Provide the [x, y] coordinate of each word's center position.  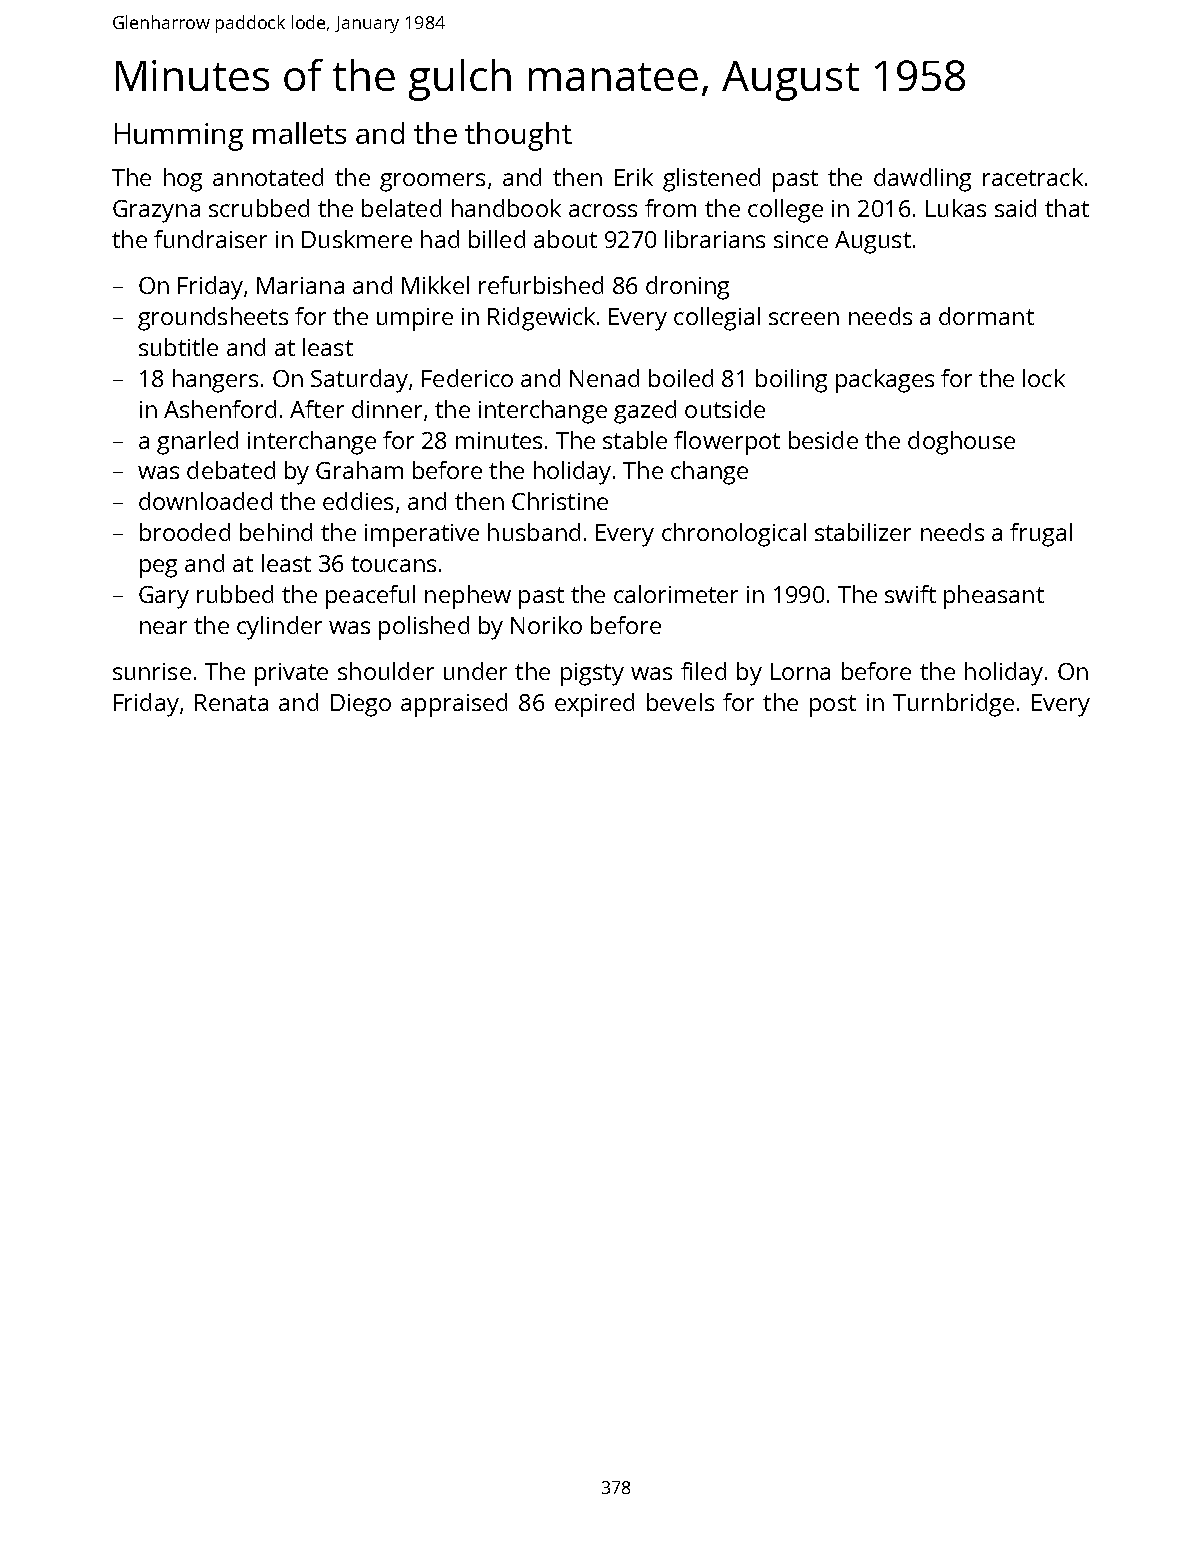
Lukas [956, 208]
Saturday [359, 381]
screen [804, 318]
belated [401, 208]
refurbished [541, 285]
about [565, 239]
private [291, 674]
